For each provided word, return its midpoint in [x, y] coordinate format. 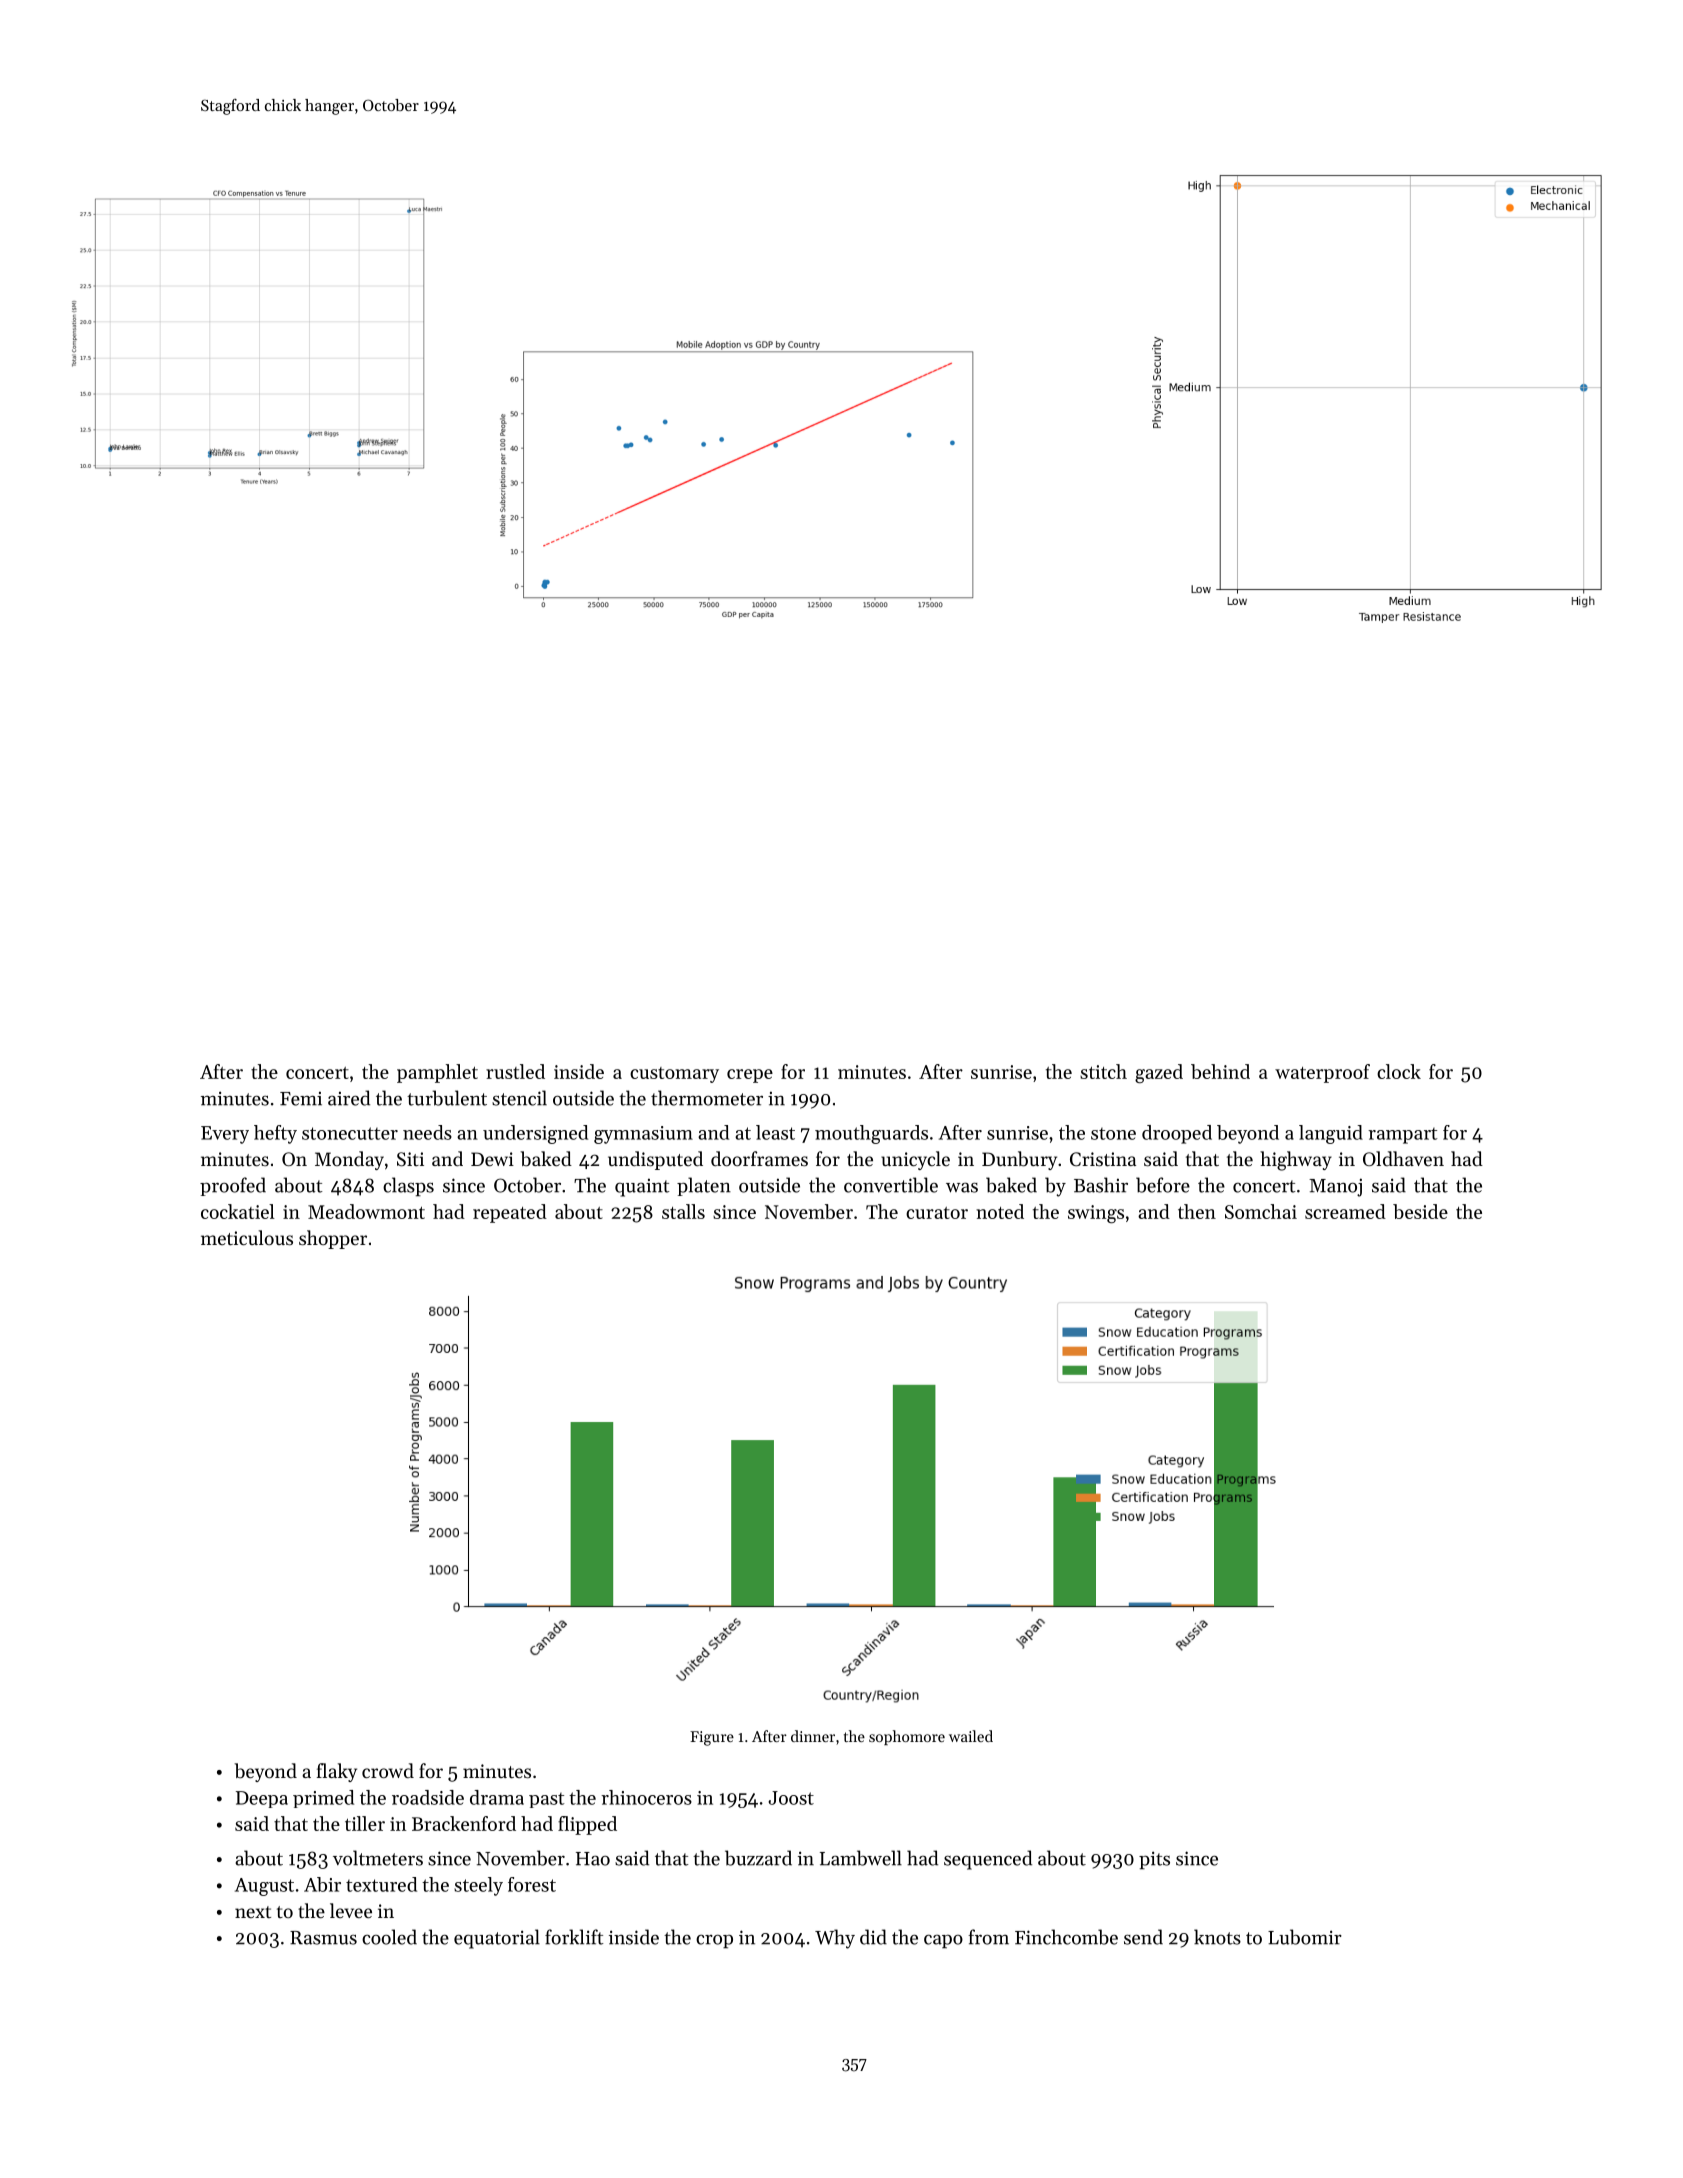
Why [835, 1939]
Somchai [1261, 1211]
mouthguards [871, 1134]
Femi [301, 1098]
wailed [971, 1736]
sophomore [907, 1737]
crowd [388, 1770]
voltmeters [378, 1858]
